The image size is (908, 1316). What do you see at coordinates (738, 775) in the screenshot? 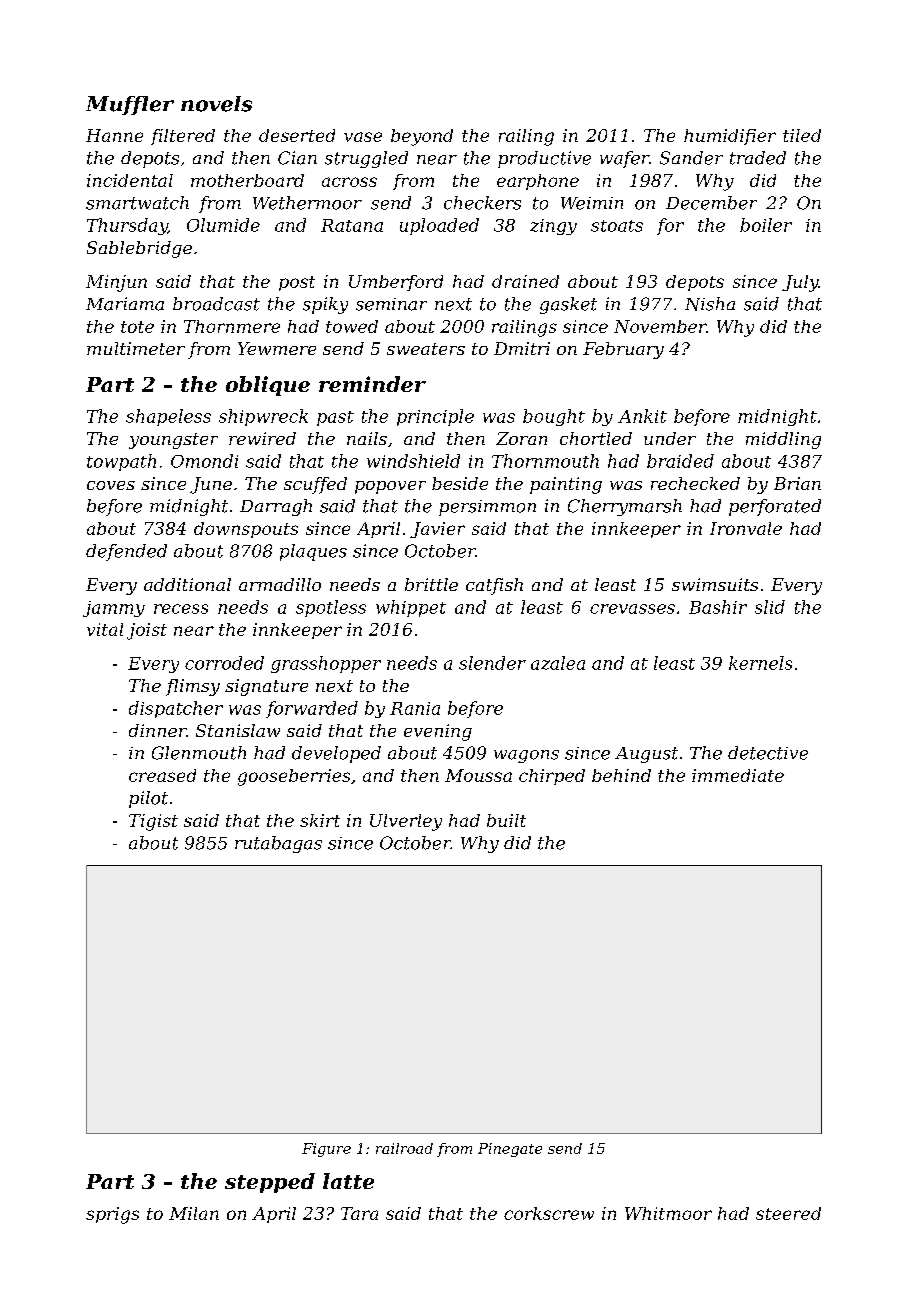
I see `immediate` at bounding box center [738, 775].
